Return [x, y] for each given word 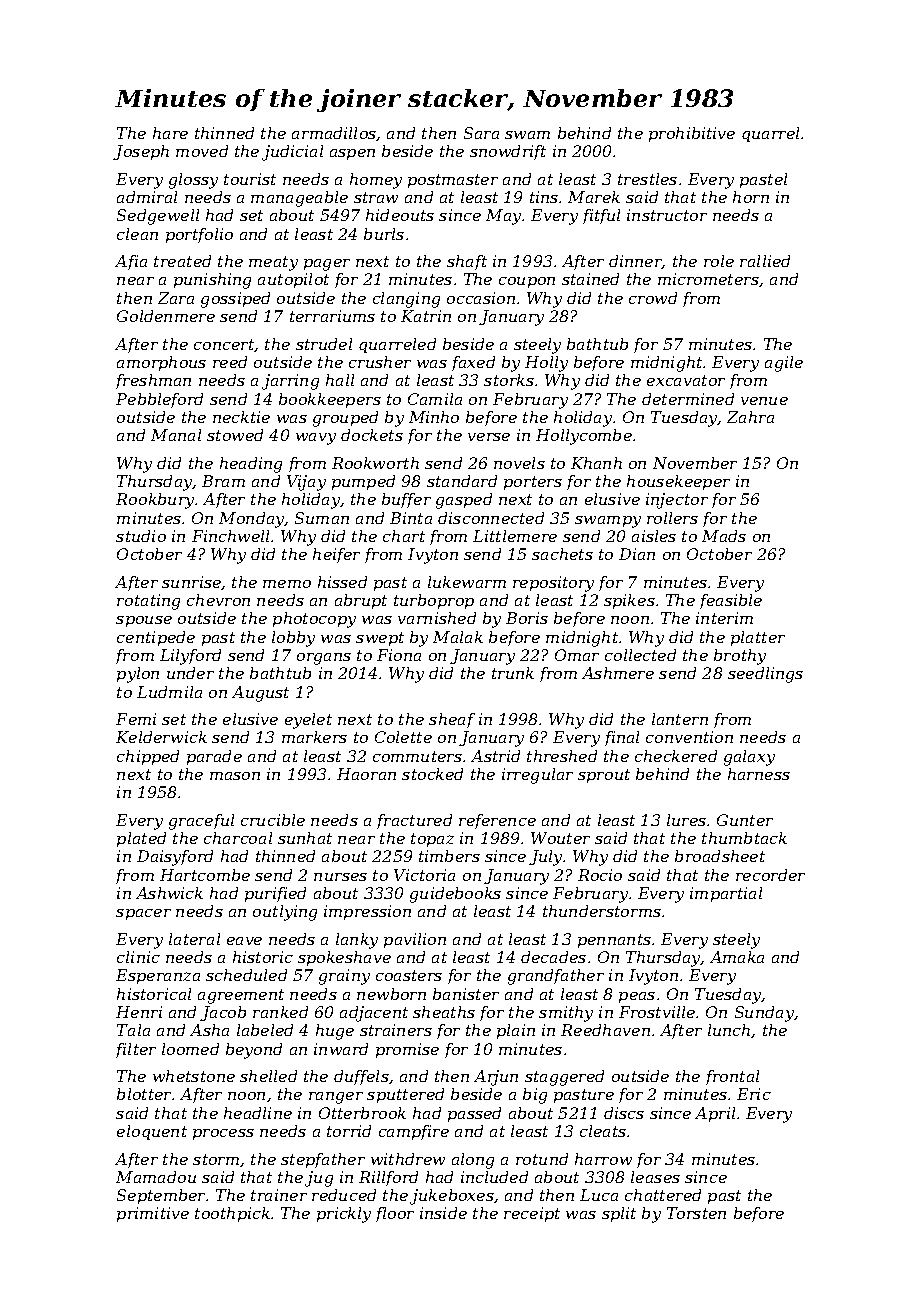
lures [686, 820]
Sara [481, 133]
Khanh [596, 463]
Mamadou [156, 1177]
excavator [686, 380]
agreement [241, 996]
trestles [647, 179]
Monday [252, 520]
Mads [724, 536]
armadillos [334, 134]
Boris [527, 618]
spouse [144, 621]
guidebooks [455, 895]
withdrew [408, 1159]
